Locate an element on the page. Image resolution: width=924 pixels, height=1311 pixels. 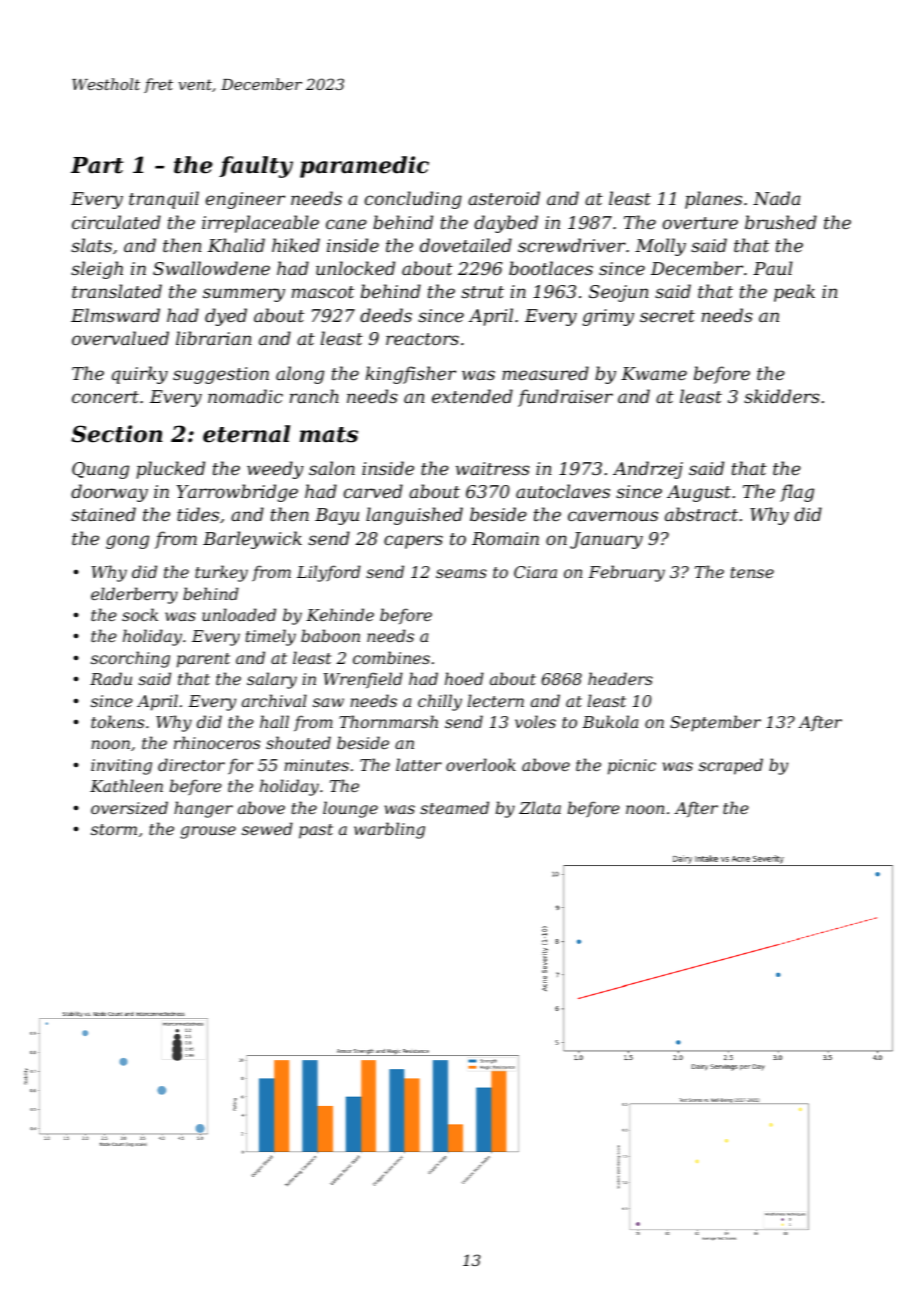
scraped is located at coordinates (731, 766).
